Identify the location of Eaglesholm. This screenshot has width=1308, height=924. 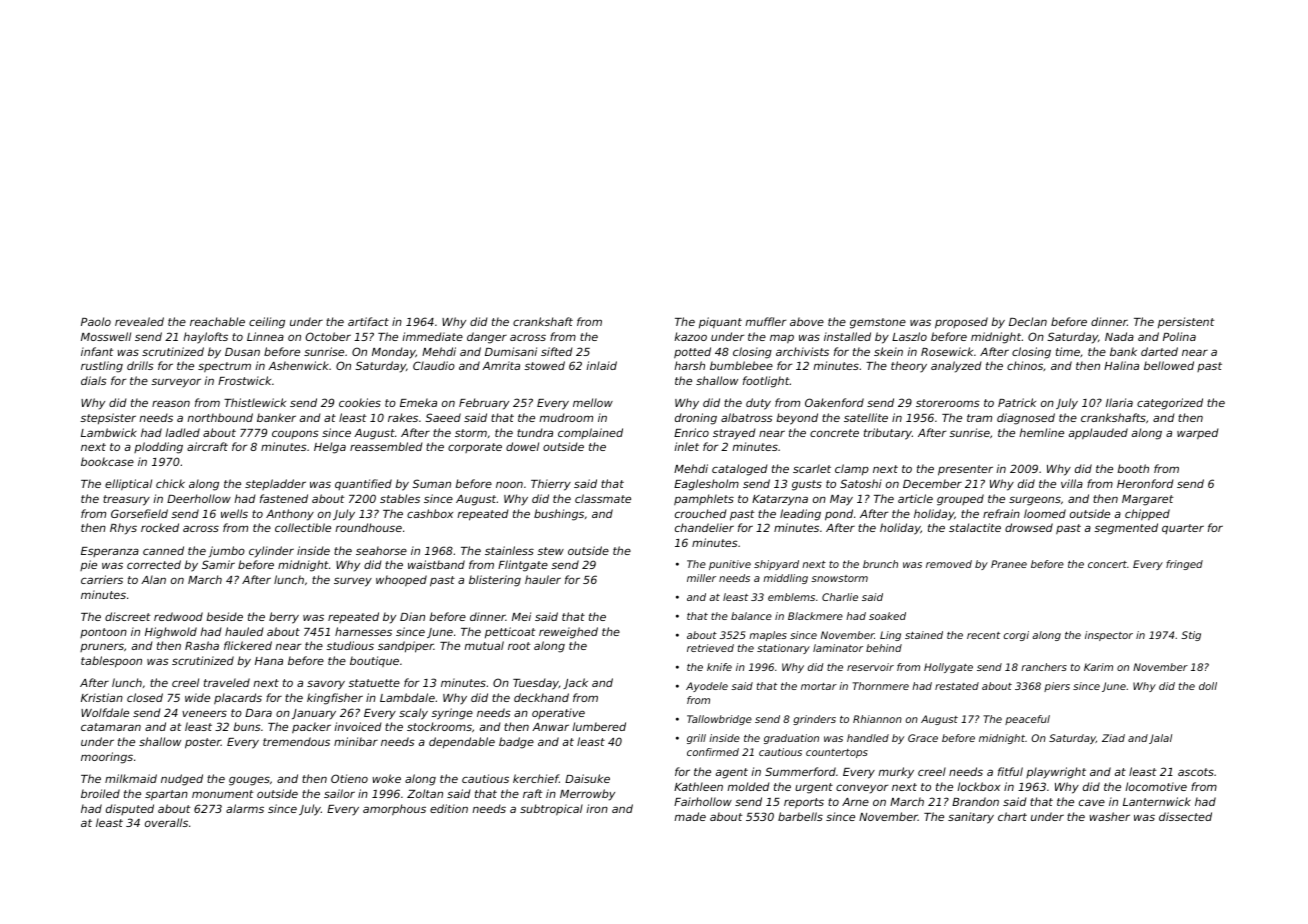
(706, 485).
